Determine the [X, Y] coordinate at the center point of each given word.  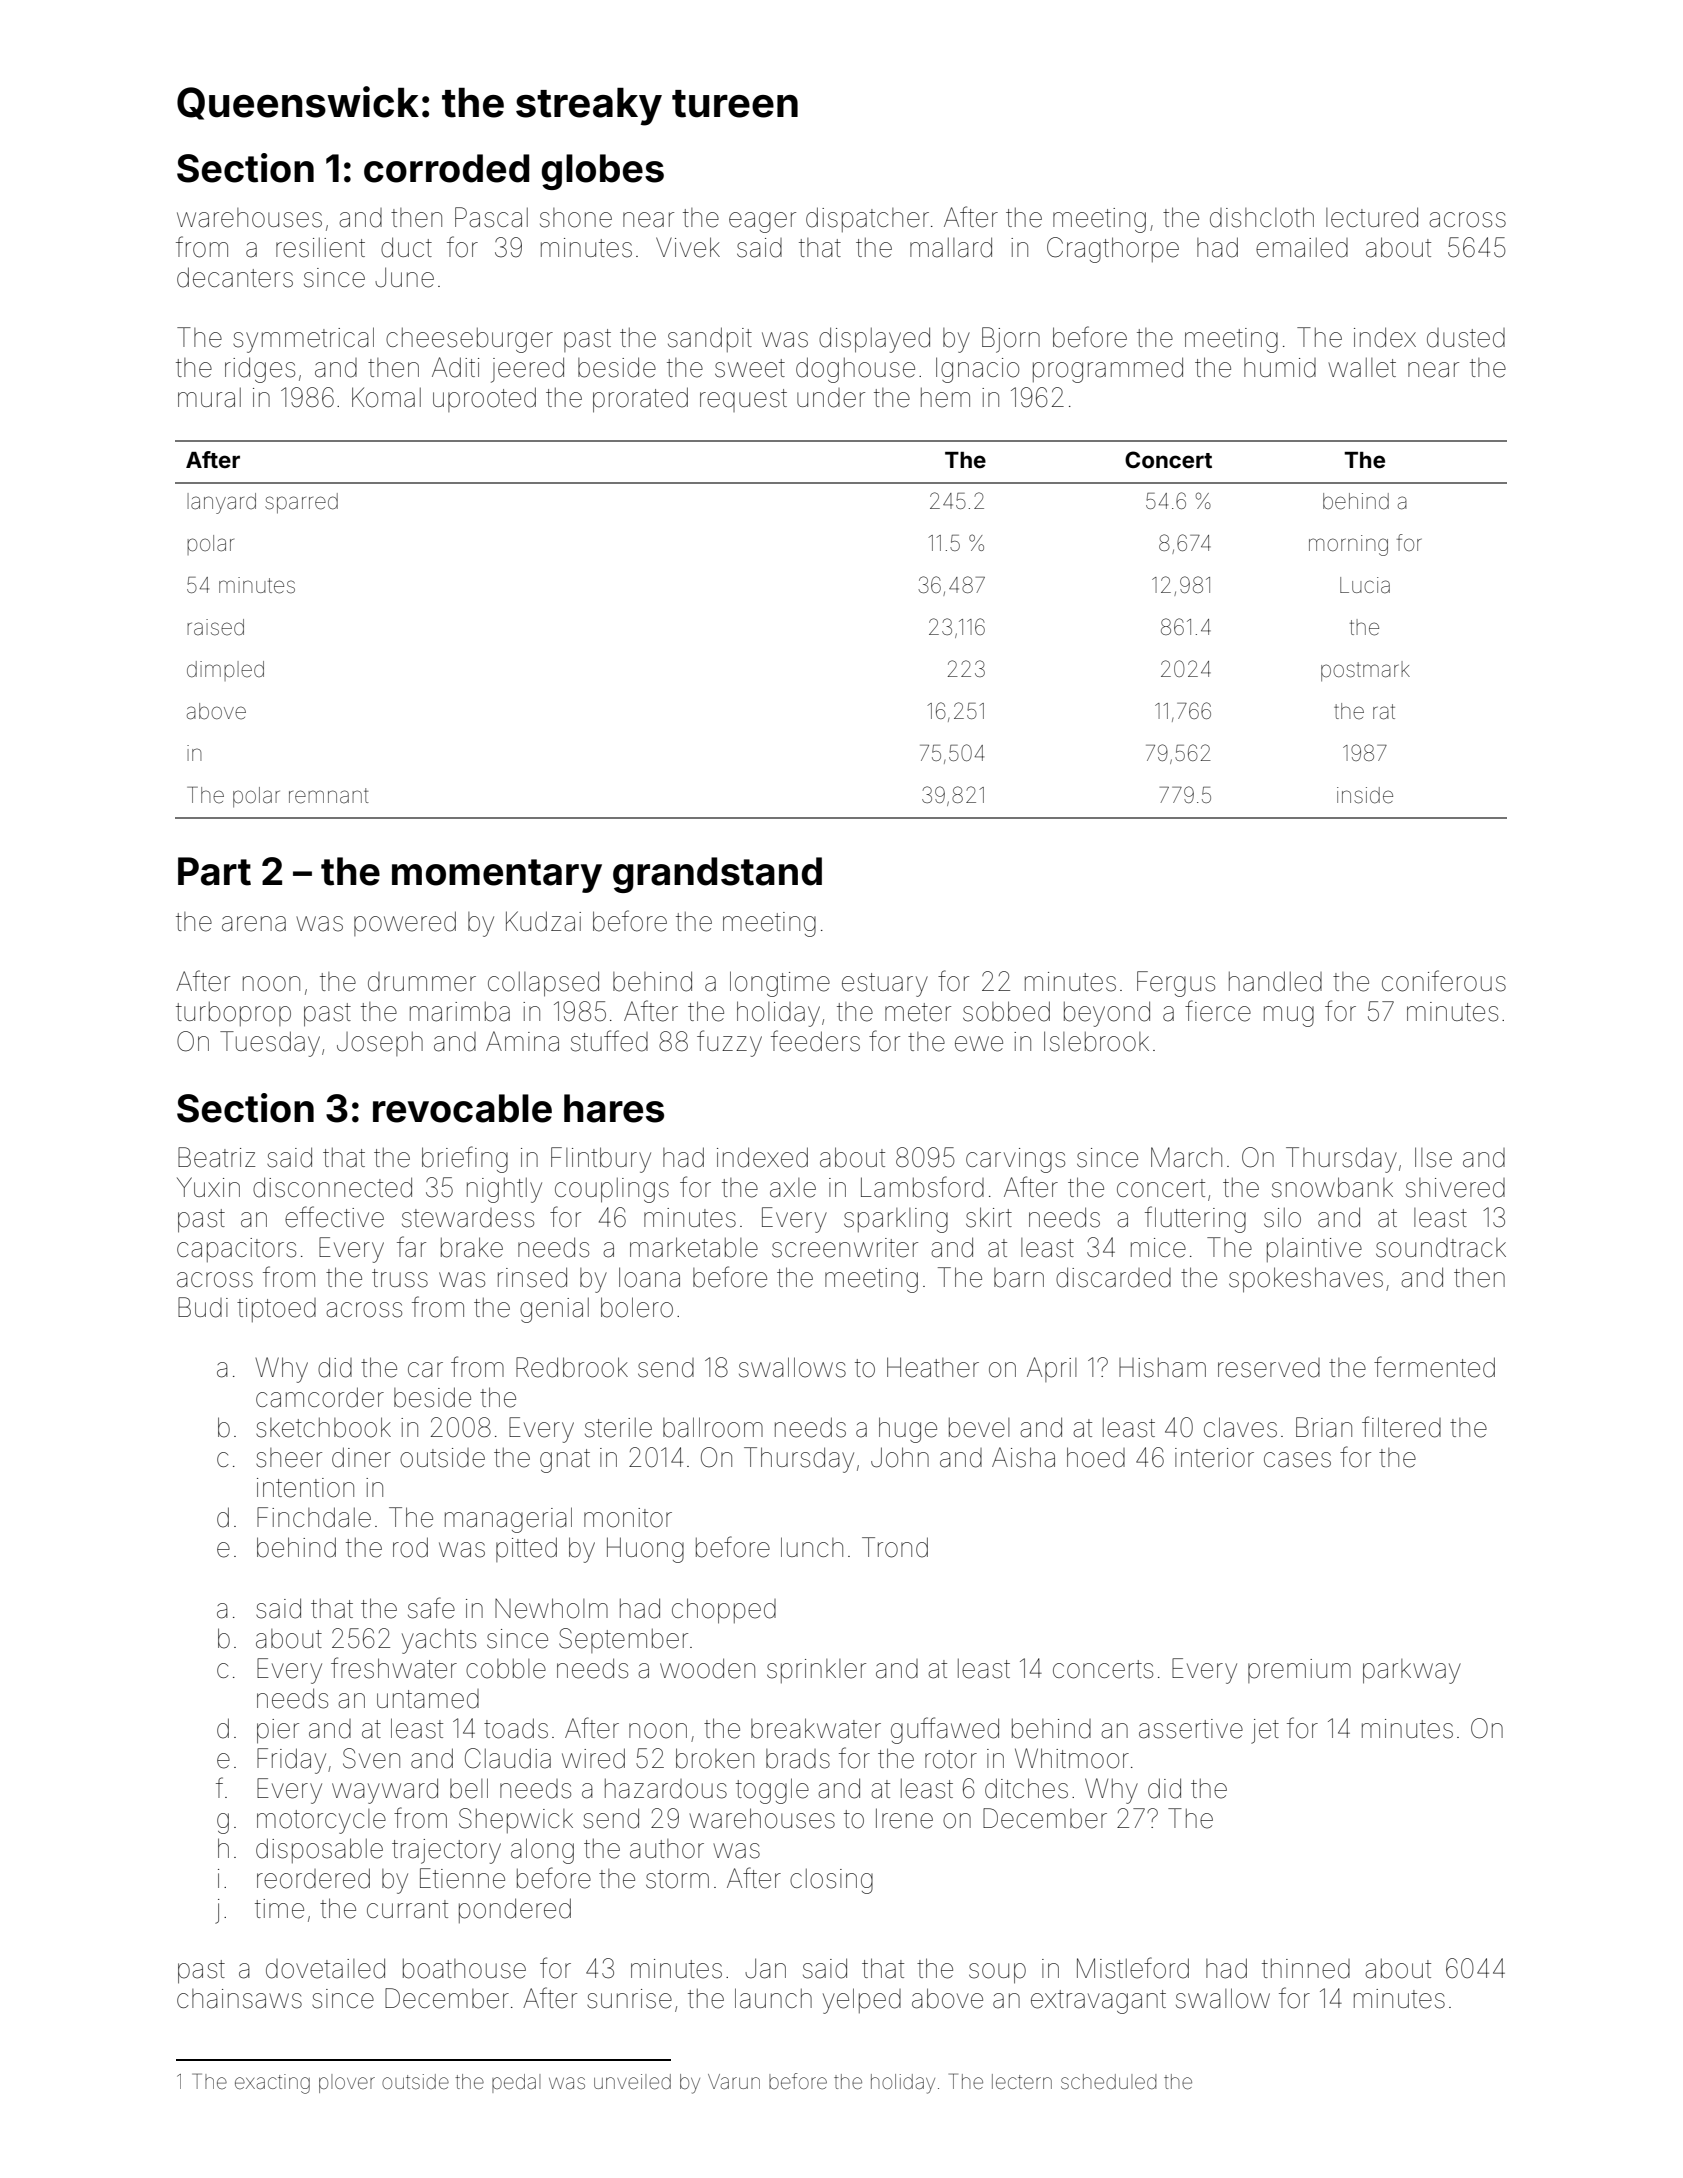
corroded [446, 168]
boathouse [464, 1969]
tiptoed [276, 1310]
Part [214, 871]
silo [1282, 1218]
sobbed [1006, 1011]
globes [603, 172]
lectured [1372, 217]
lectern [1022, 2081]
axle [793, 1188]
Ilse [1433, 1157]
